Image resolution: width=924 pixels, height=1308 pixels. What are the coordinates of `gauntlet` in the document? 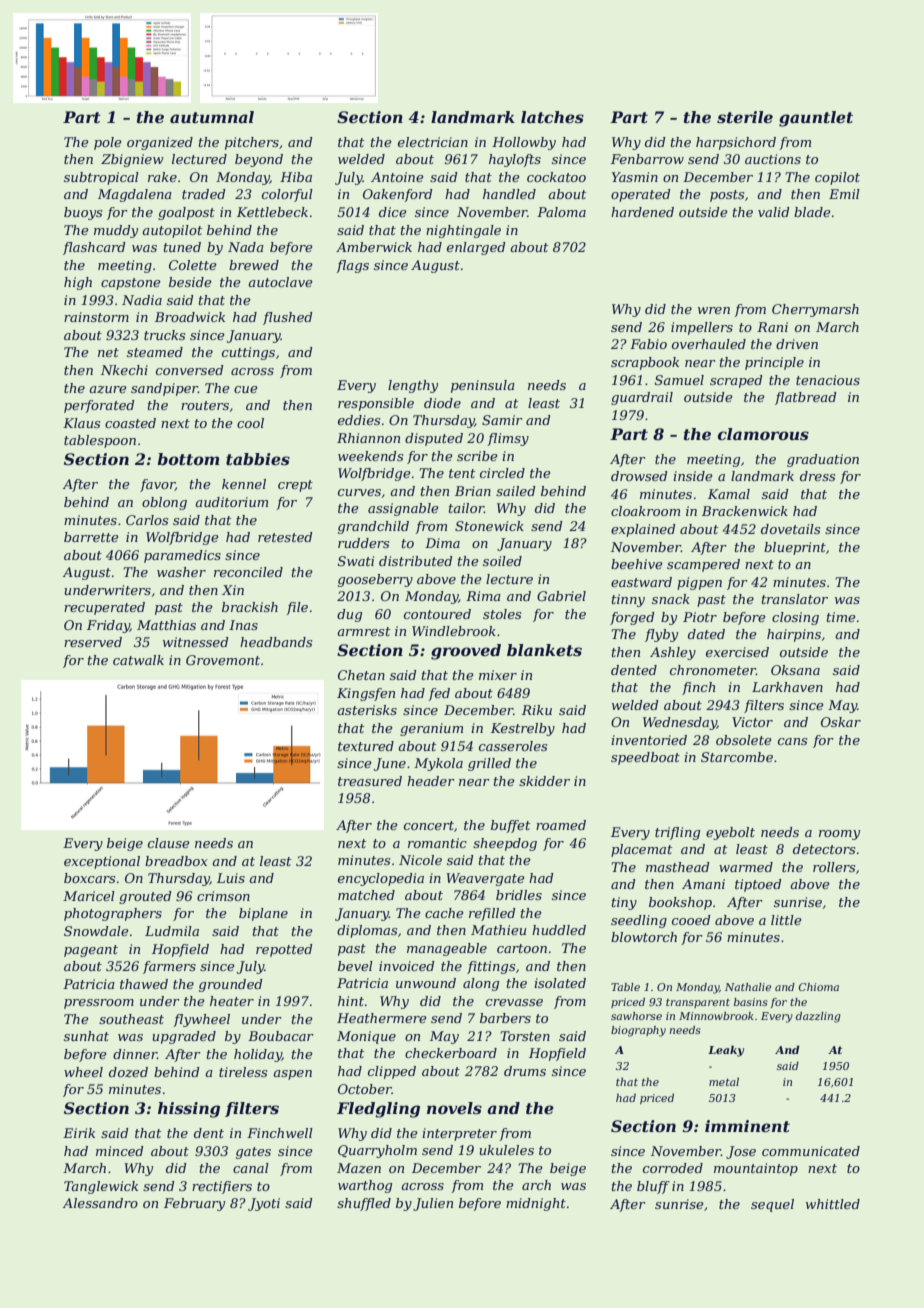 It's located at (816, 119).
